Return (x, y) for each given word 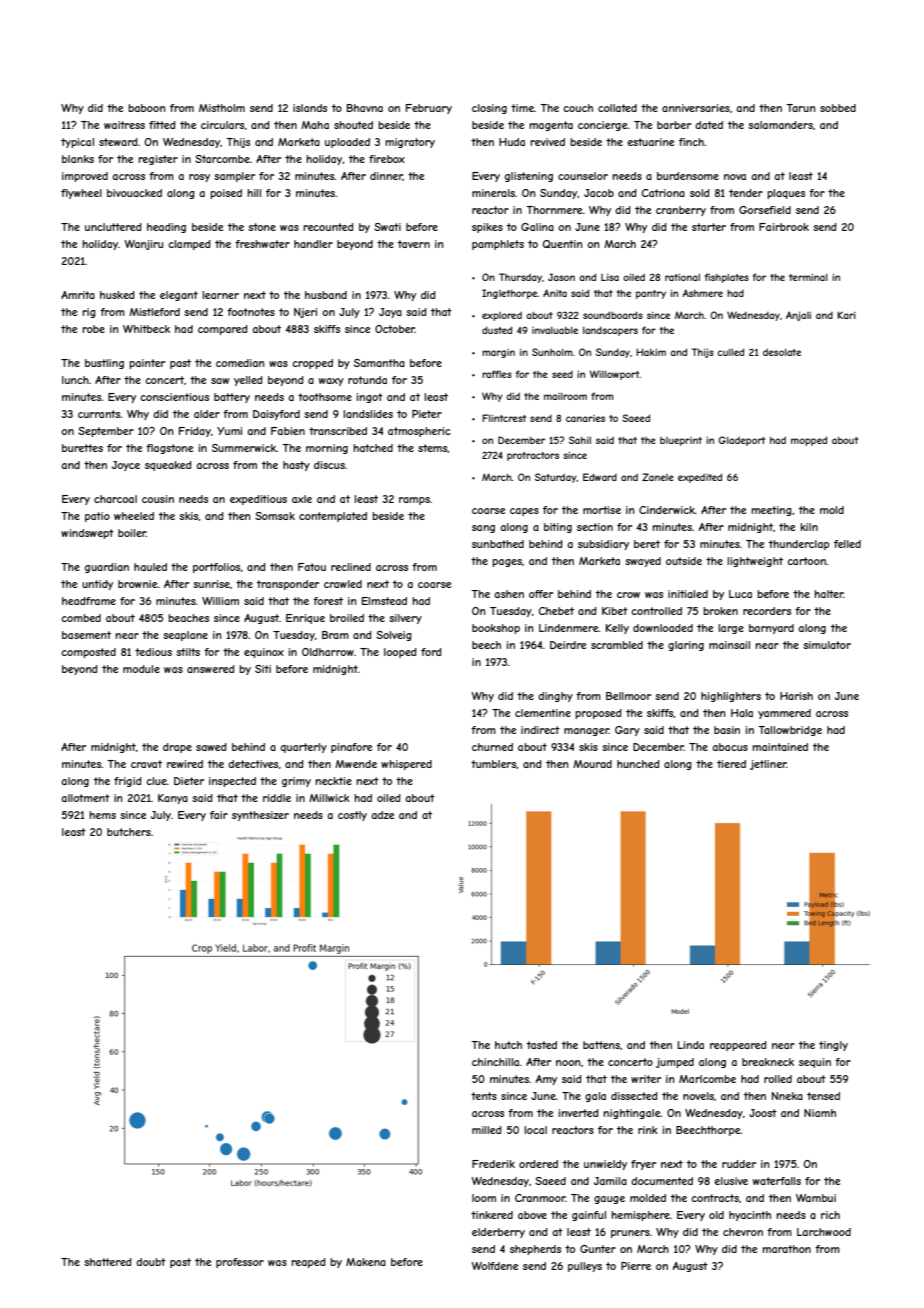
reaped (308, 1263)
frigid (128, 782)
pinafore (351, 748)
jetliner (768, 765)
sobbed (838, 108)
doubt (151, 1262)
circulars (222, 125)
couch (578, 108)
